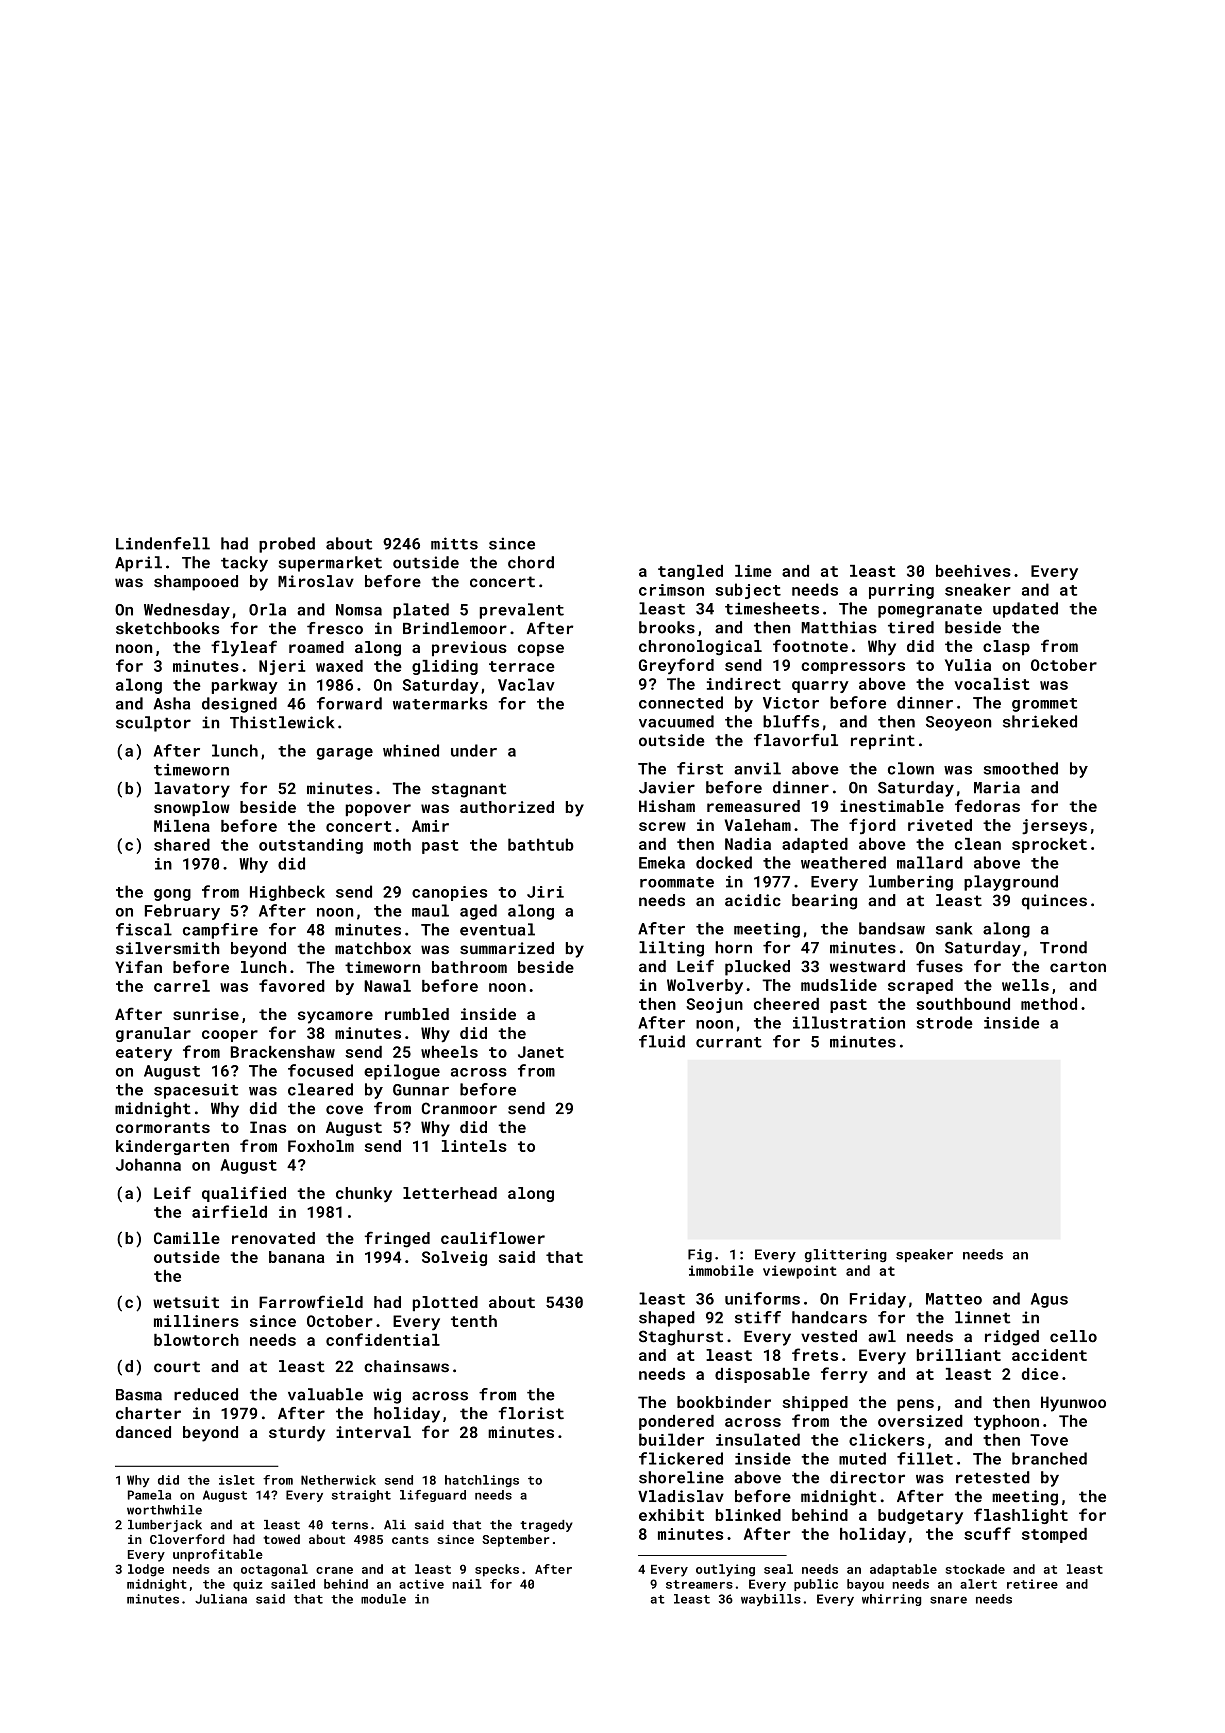 The width and height of the screenshot is (1225, 1733). I want to click on playground, so click(1011, 883).
